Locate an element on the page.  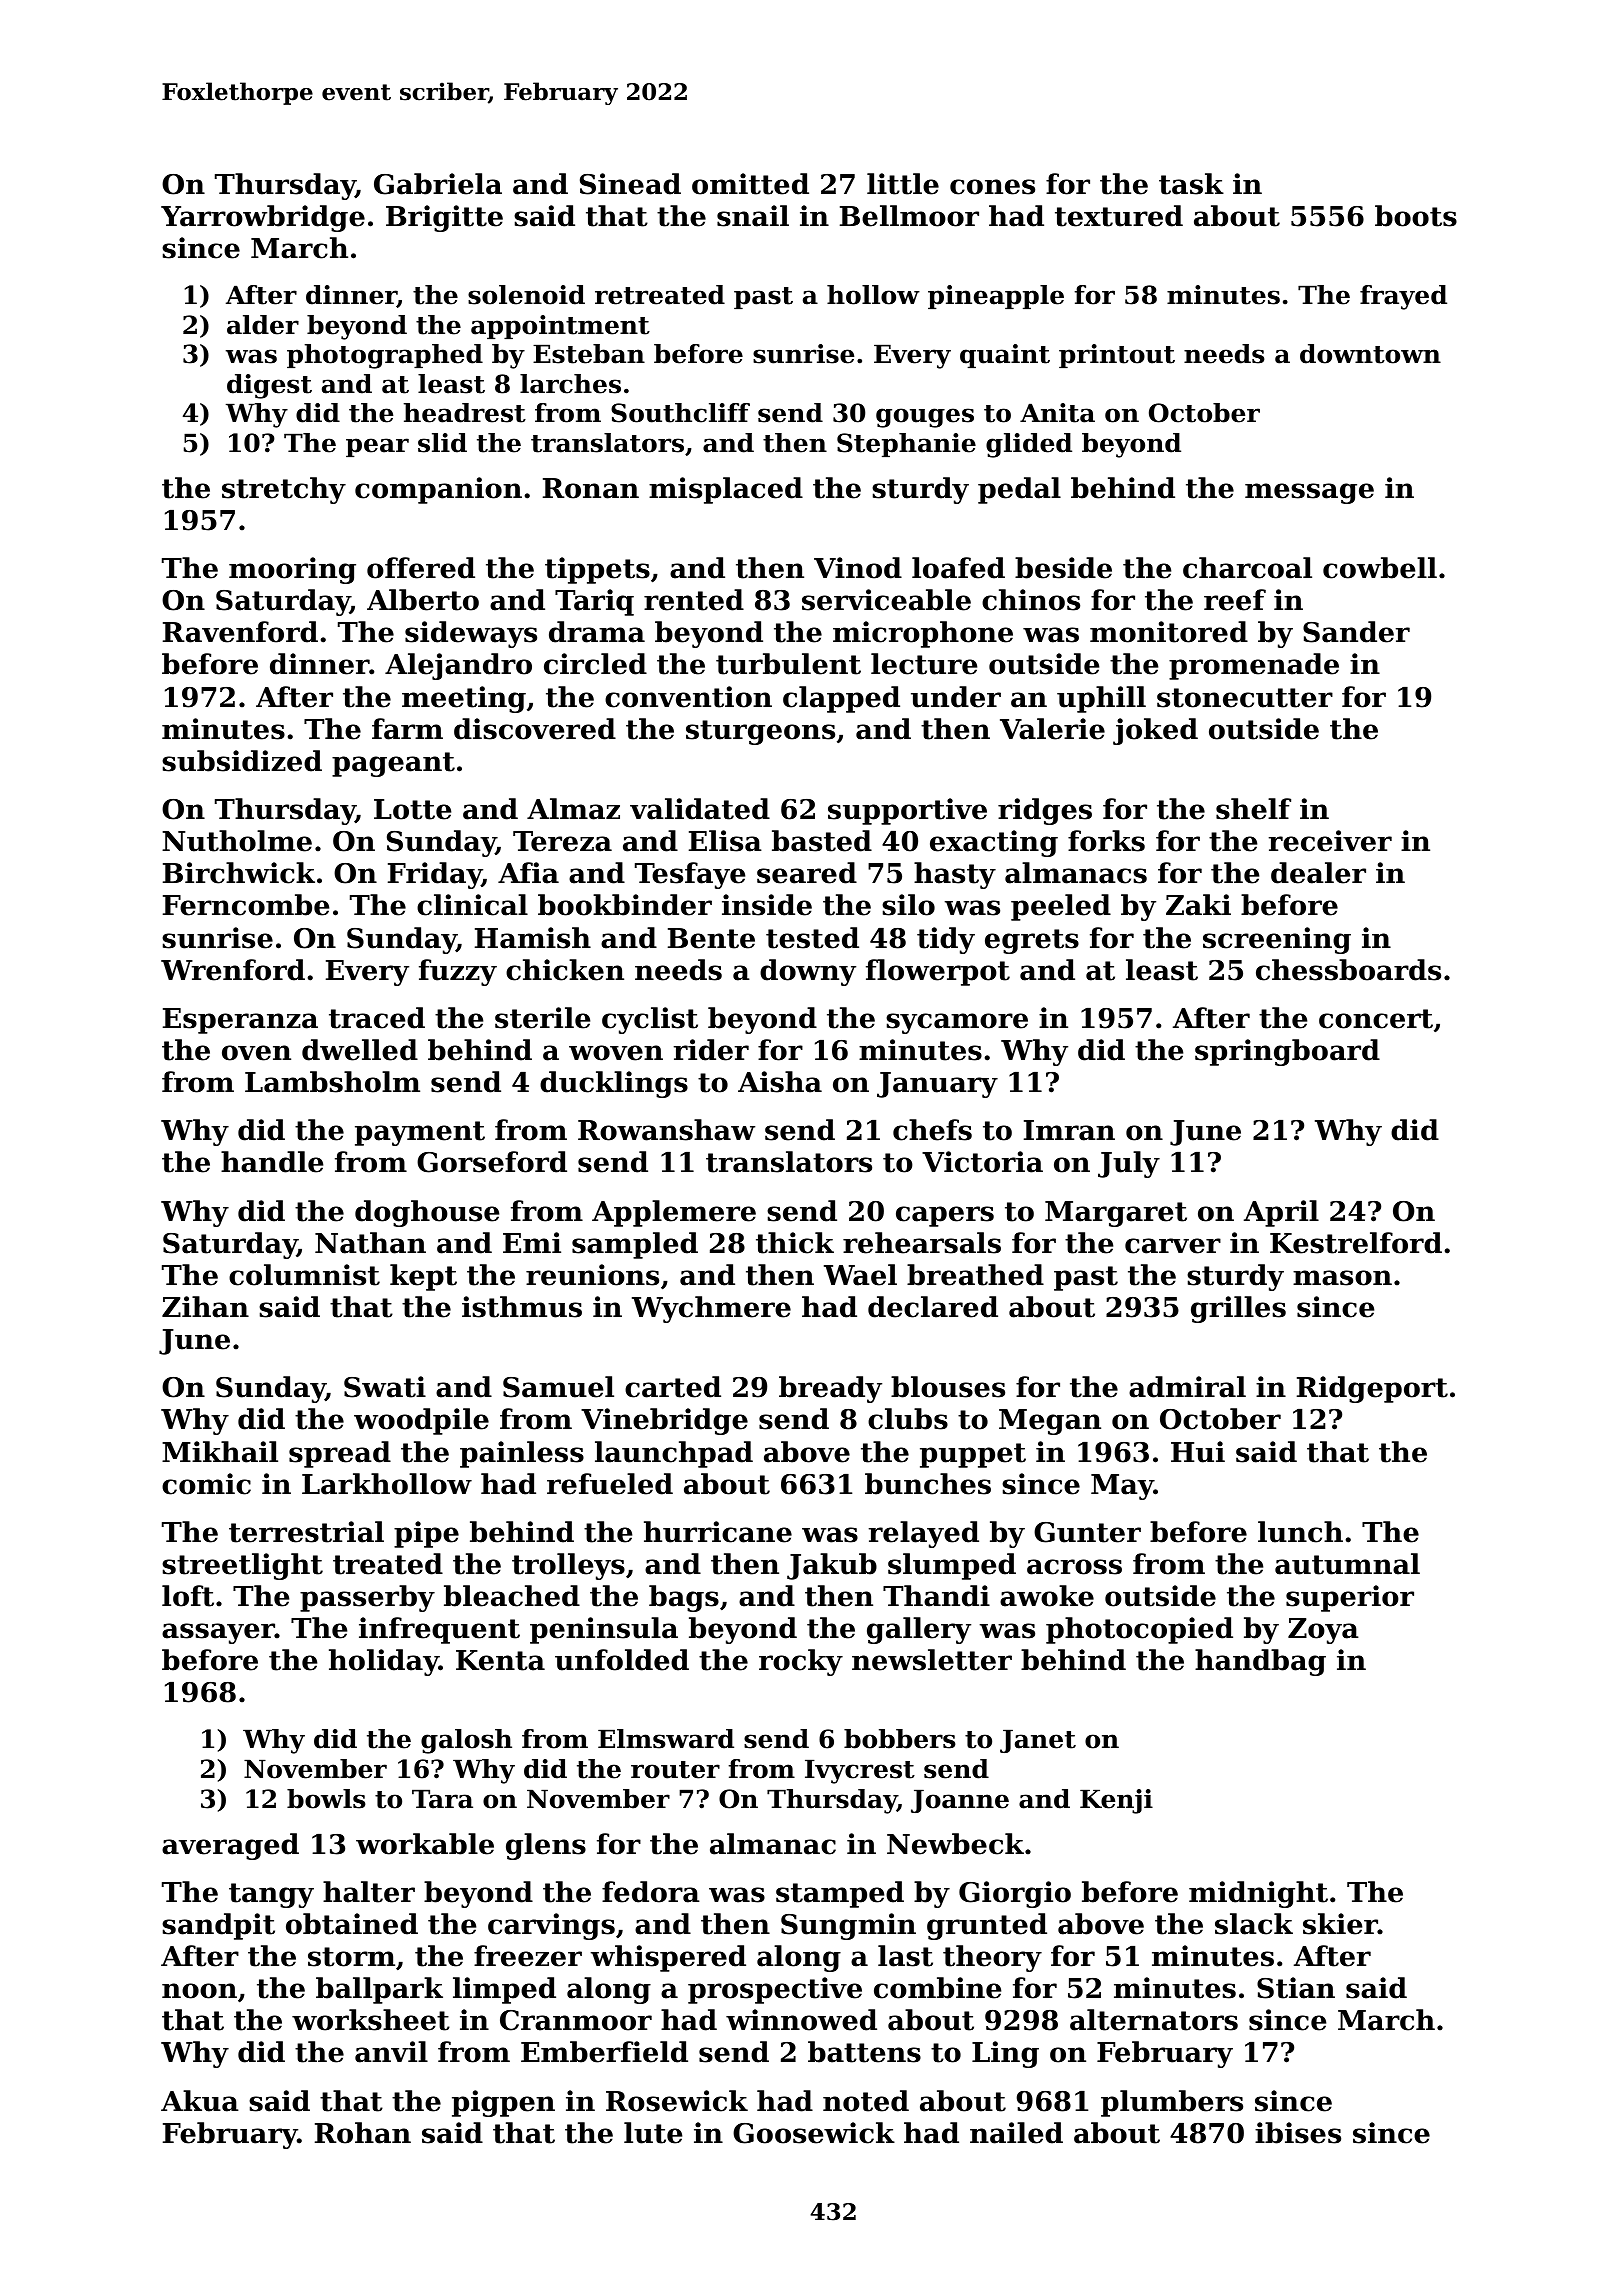
downtown is located at coordinates (1370, 354).
